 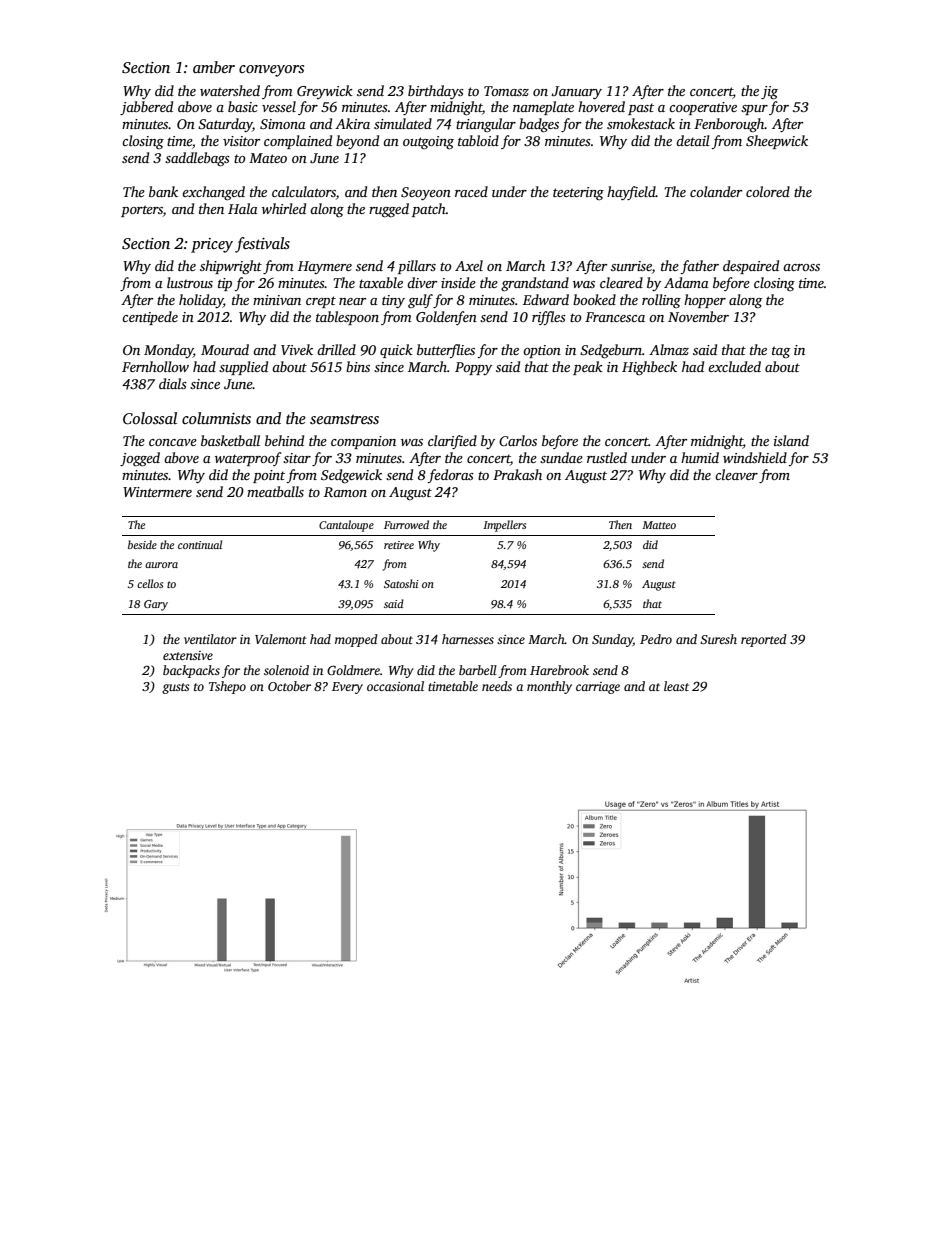 What do you see at coordinates (549, 687) in the page?
I see `monthly` at bounding box center [549, 687].
